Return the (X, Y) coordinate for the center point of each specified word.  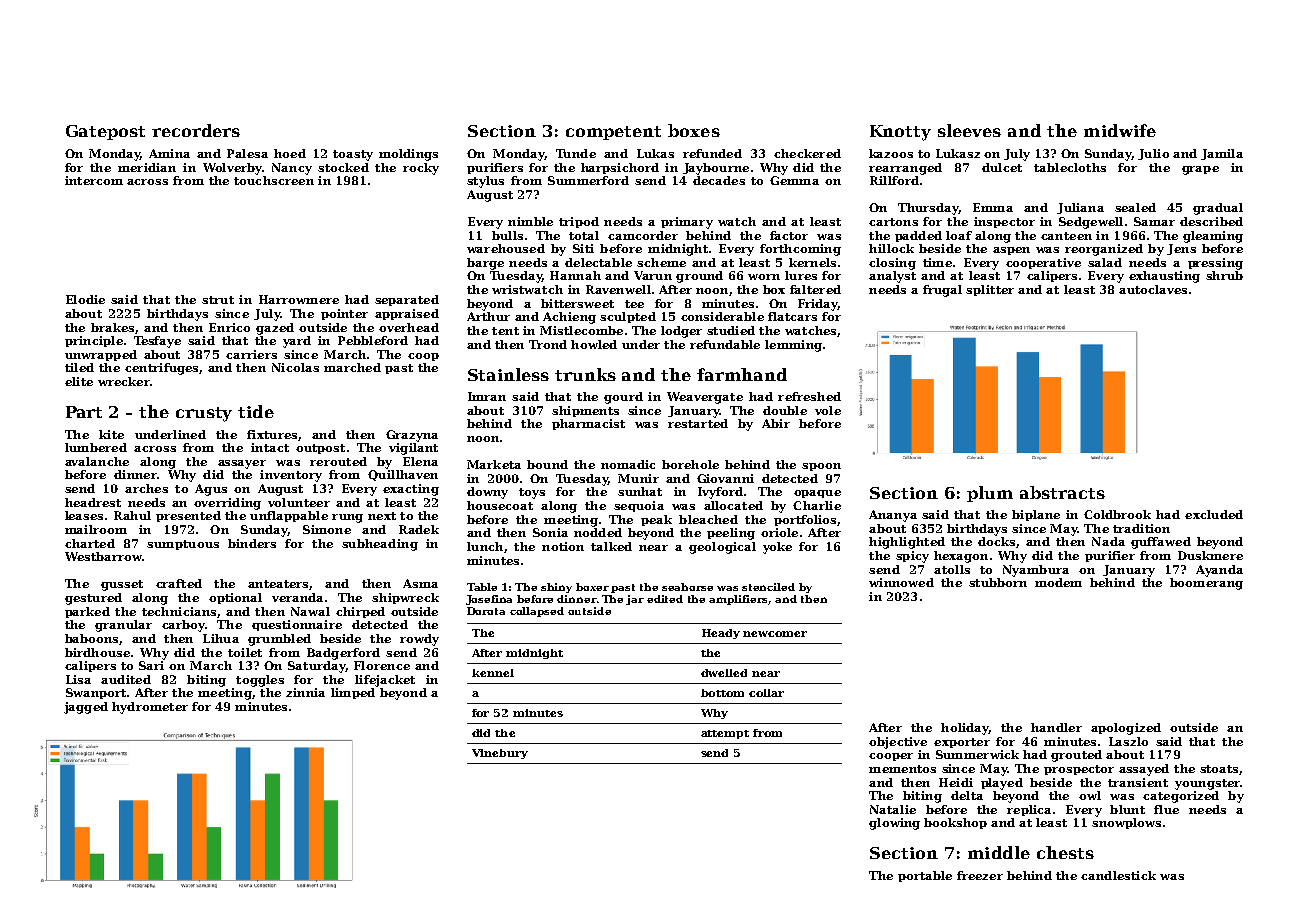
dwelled (724, 673)
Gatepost (105, 132)
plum (990, 494)
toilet (245, 652)
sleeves (969, 130)
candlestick (1118, 875)
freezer (980, 875)
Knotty (900, 133)
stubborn (998, 582)
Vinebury (500, 754)
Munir (638, 478)
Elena (420, 461)
